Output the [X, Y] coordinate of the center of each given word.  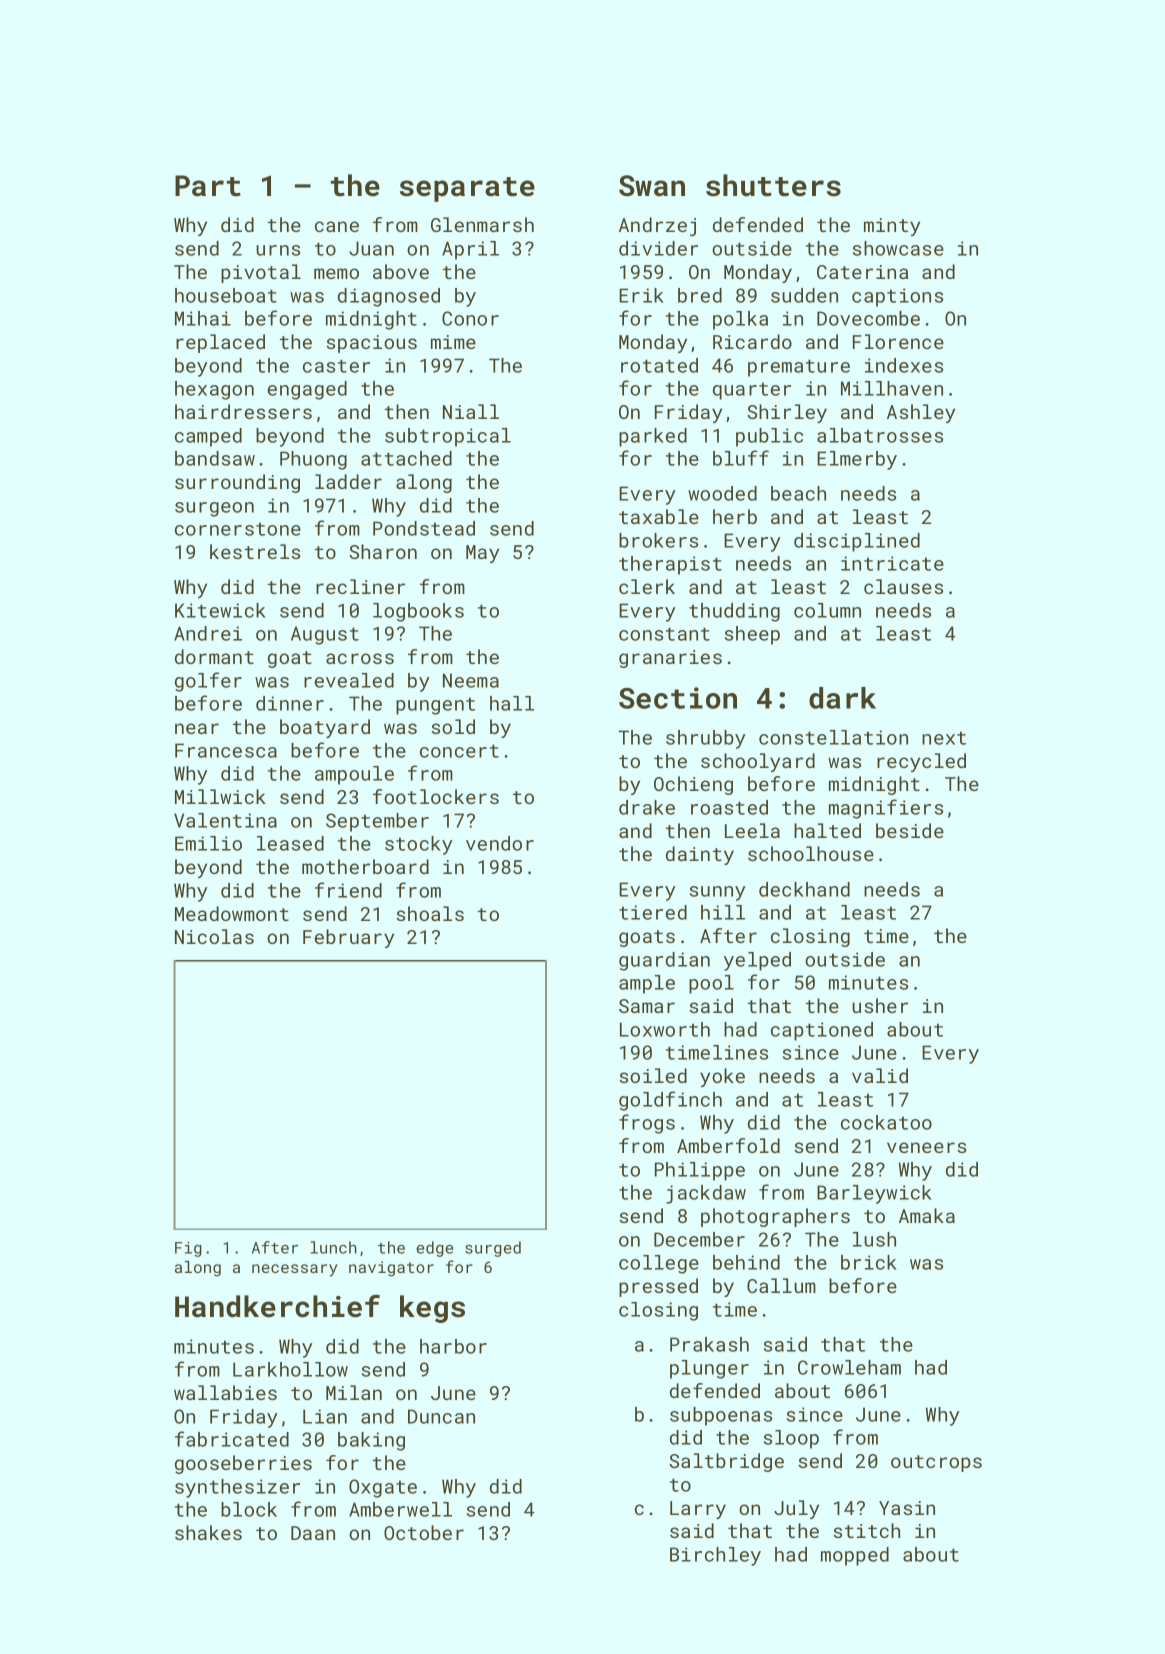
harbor [453, 1346]
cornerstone [238, 529]
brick [869, 1262]
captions [897, 297]
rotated [659, 365]
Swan [652, 186]
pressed [658, 1287]
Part [208, 186]
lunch [334, 1247]
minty [892, 227]
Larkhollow [290, 1369]
